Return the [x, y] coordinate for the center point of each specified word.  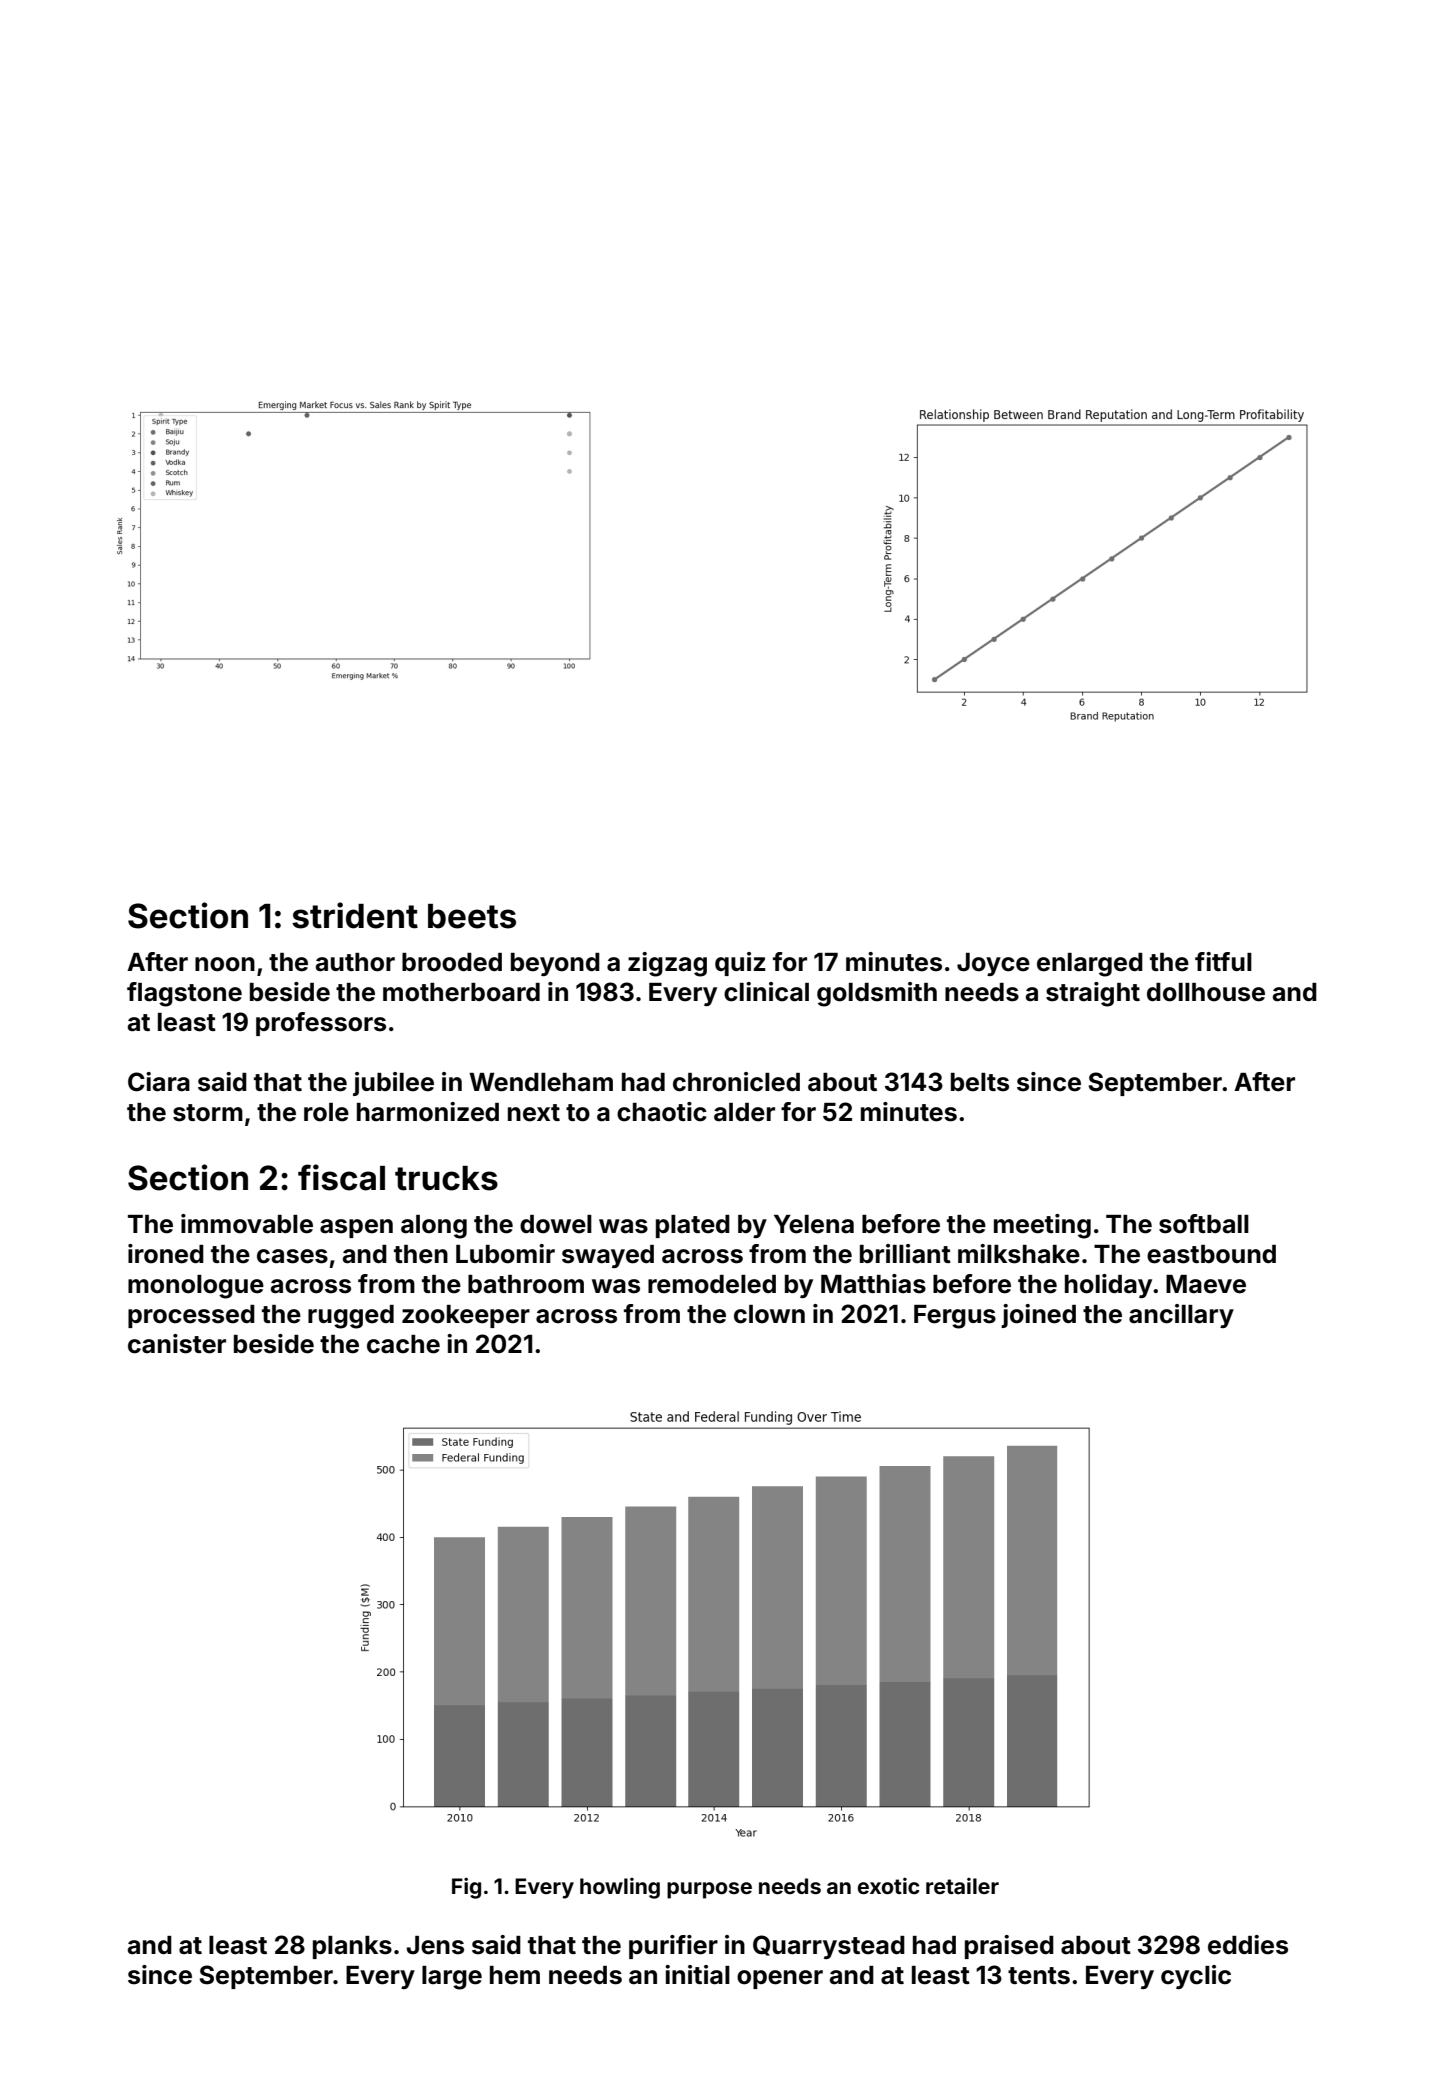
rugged [351, 1317]
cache [403, 1344]
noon [225, 964]
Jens [435, 1945]
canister [177, 1344]
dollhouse [1206, 992]
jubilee [393, 1084]
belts [980, 1082]
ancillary [1181, 1316]
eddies [1248, 1945]
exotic [889, 1886]
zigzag [667, 964]
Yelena [814, 1224]
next [534, 1113]
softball [1204, 1224]
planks [352, 1947]
